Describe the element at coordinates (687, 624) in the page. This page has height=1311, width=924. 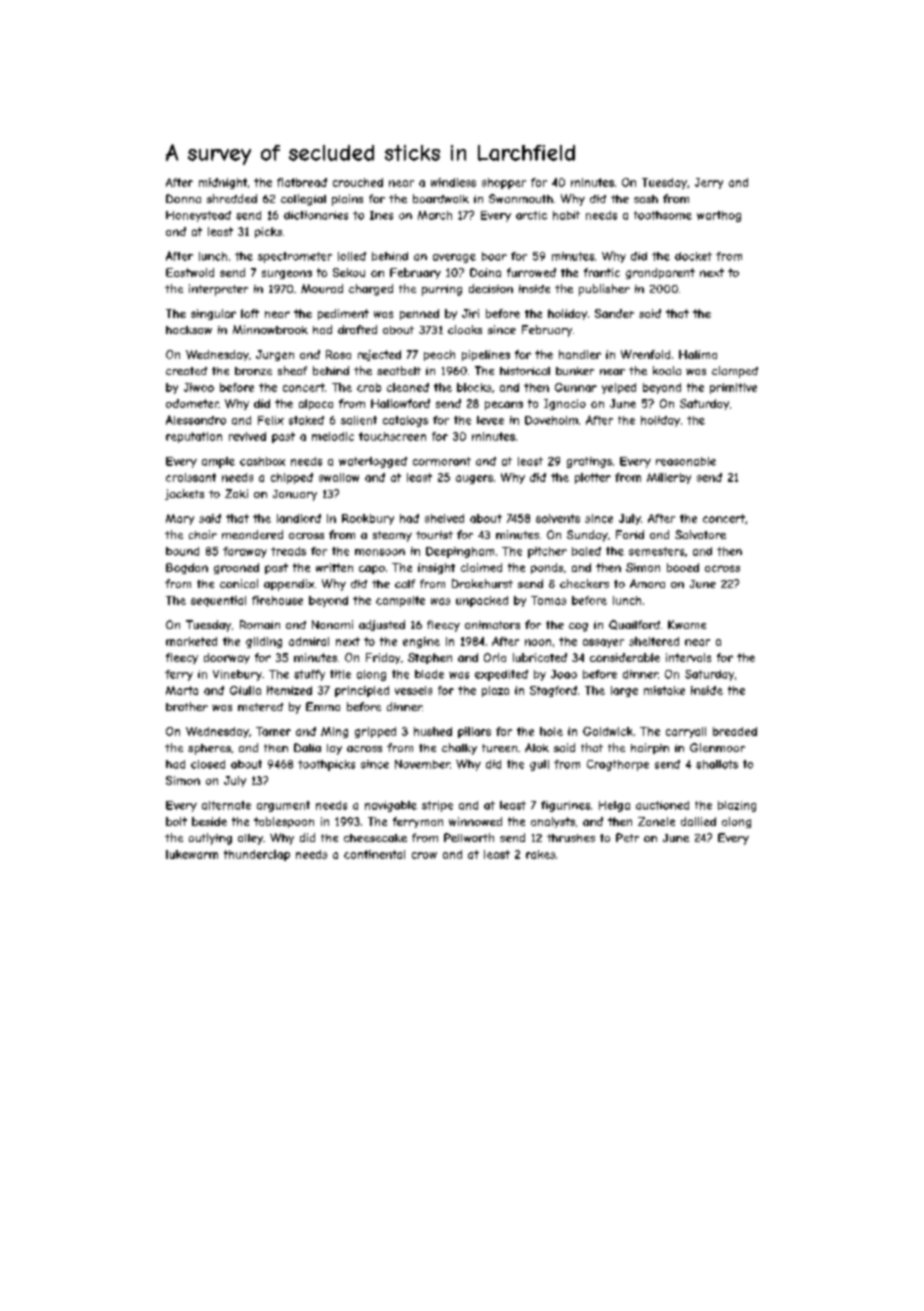
I see `Kwame` at that location.
